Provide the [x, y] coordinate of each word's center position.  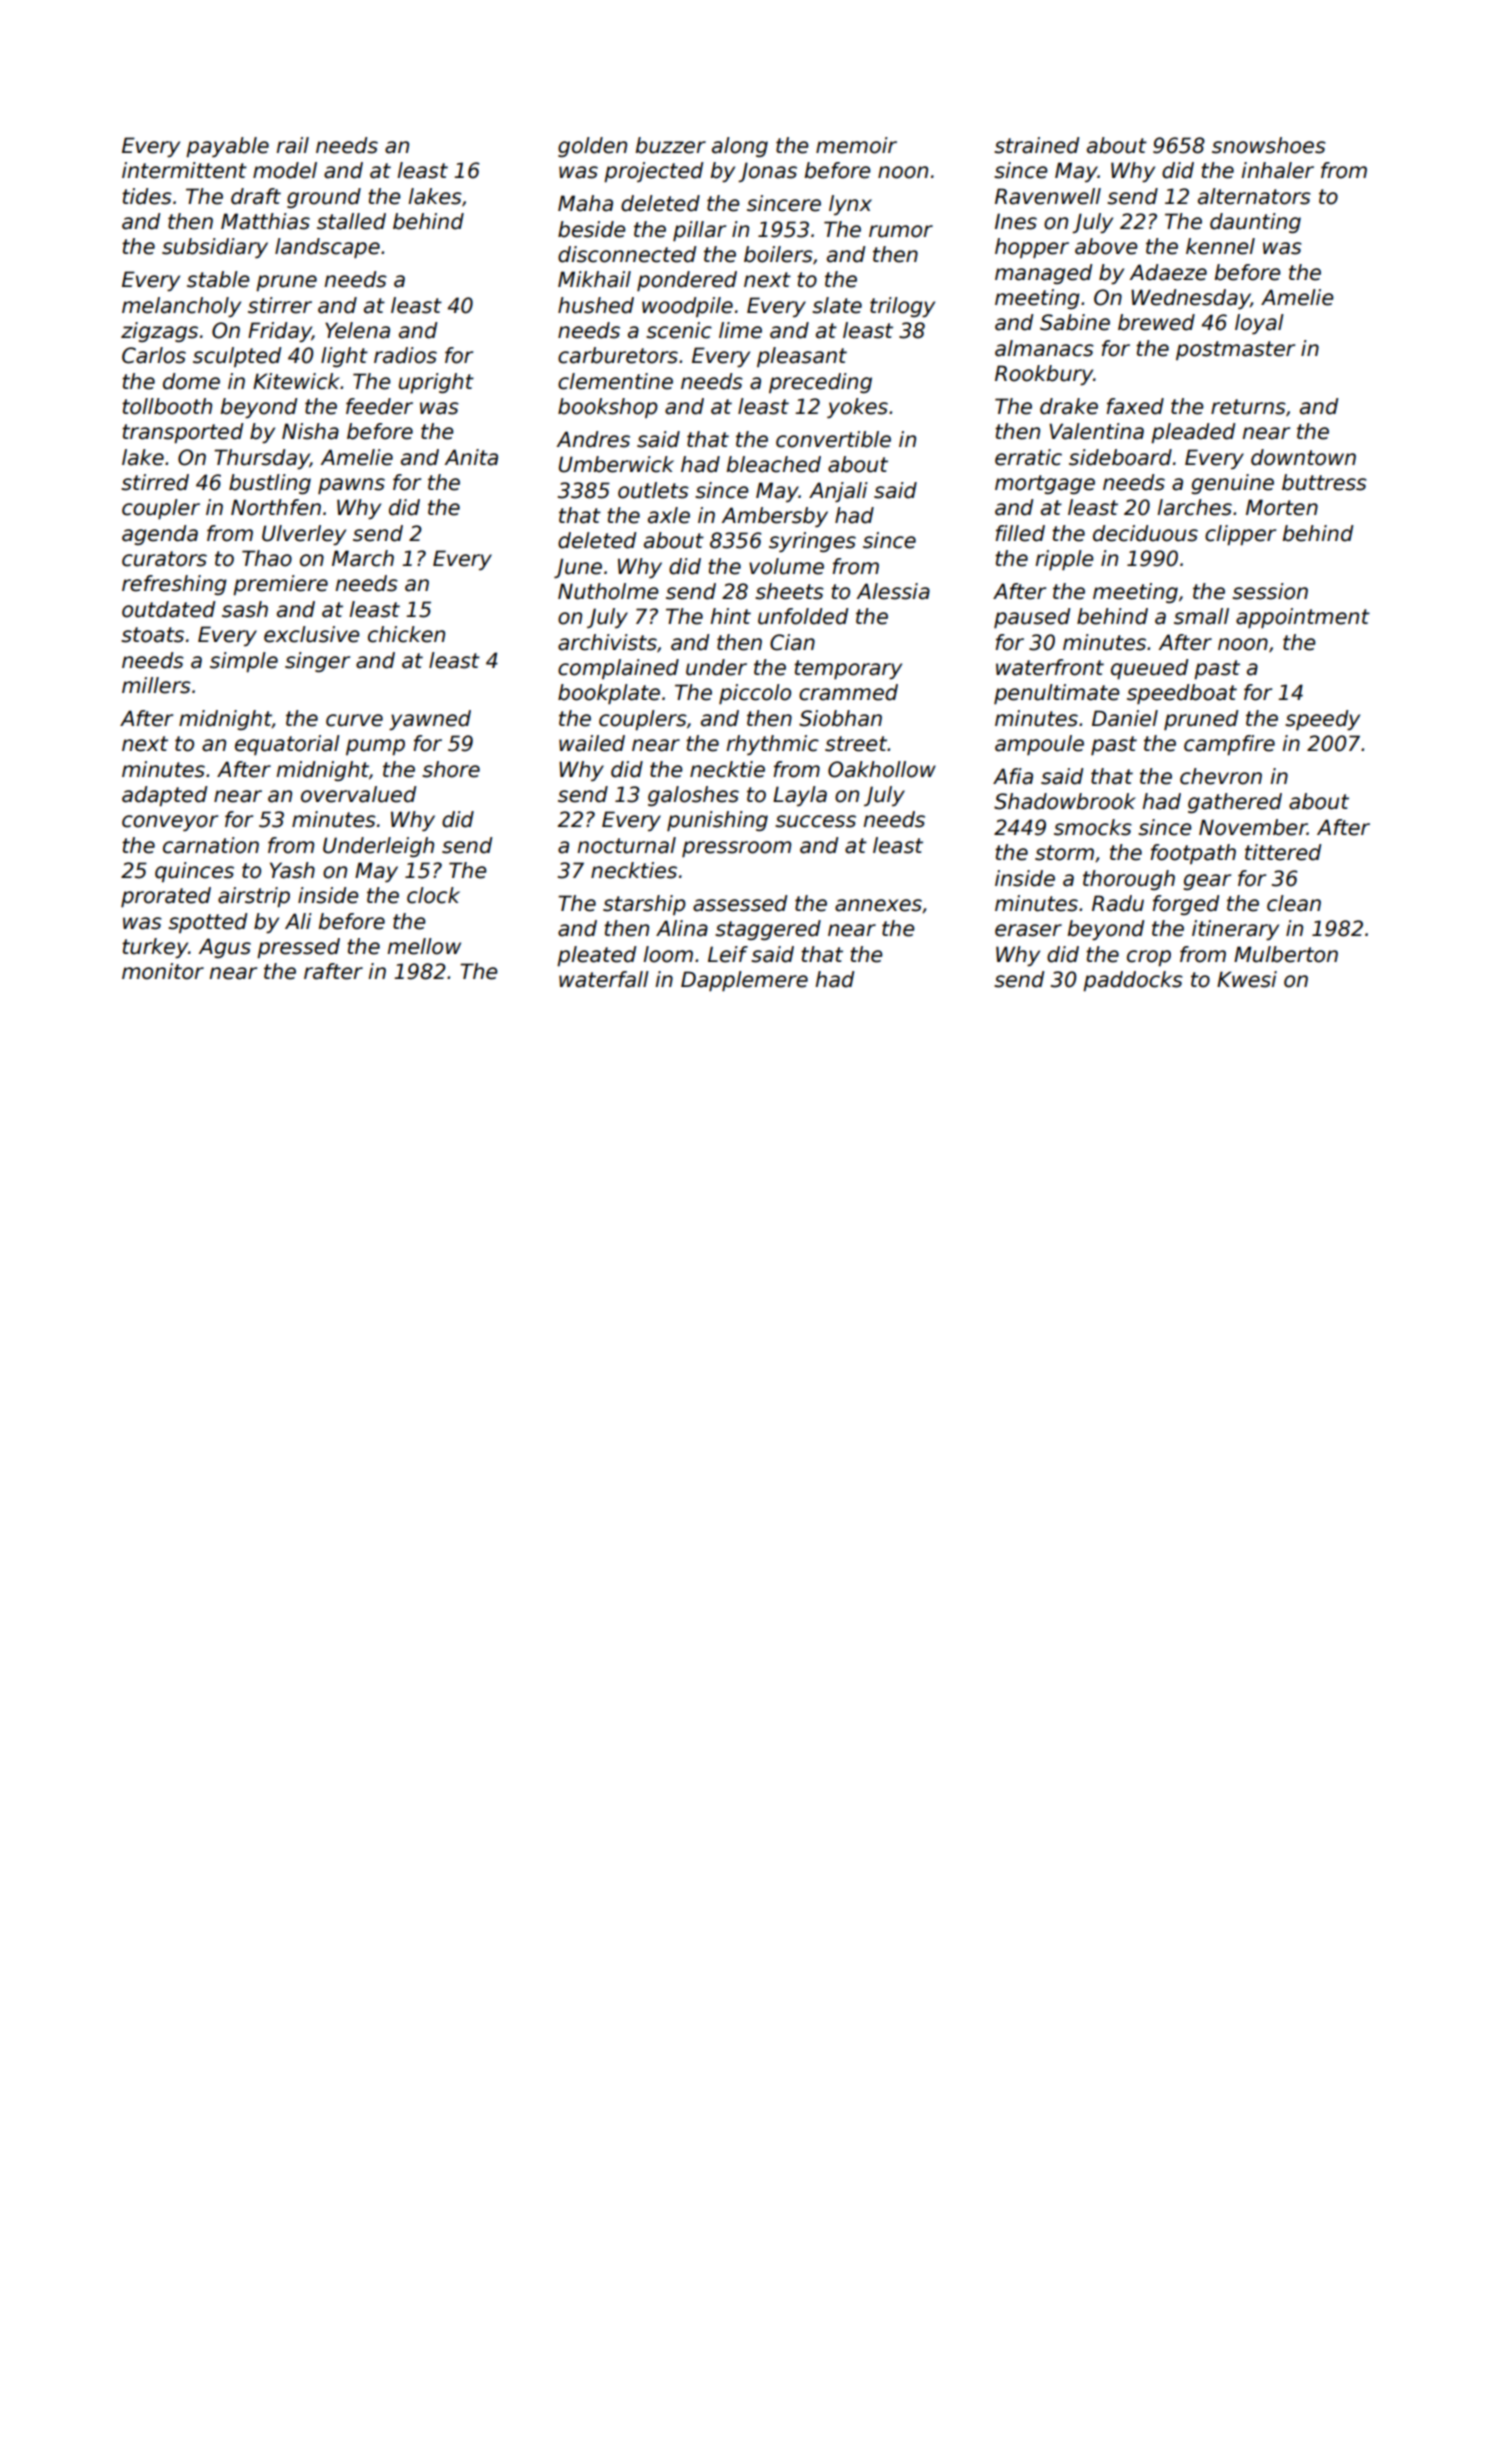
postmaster [1235, 350]
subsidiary [215, 248]
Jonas [767, 172]
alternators [1254, 196]
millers [156, 685]
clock [433, 895]
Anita [471, 457]
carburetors [618, 355]
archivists [607, 642]
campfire [1229, 745]
